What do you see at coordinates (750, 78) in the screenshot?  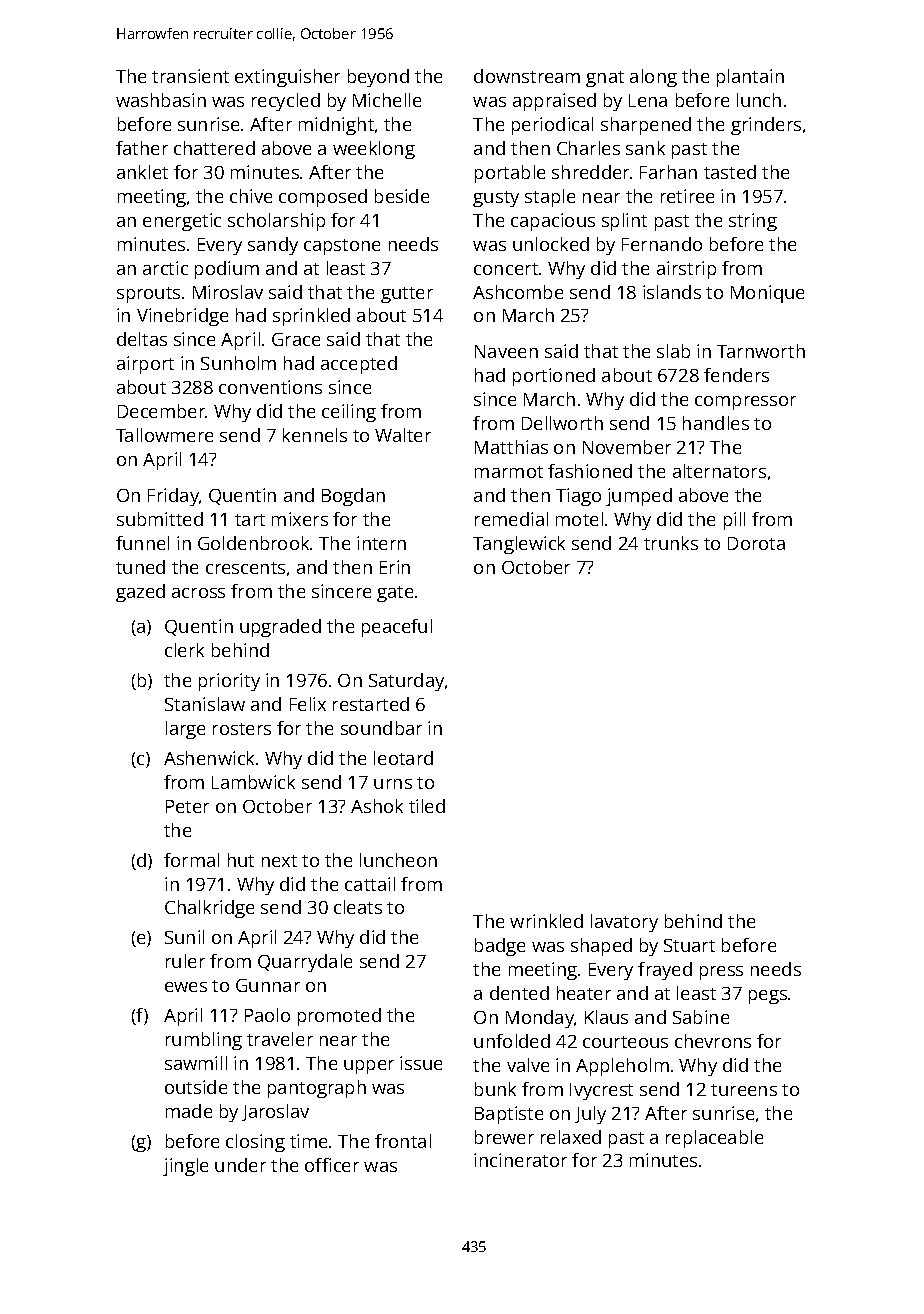 I see `plantain` at bounding box center [750, 78].
